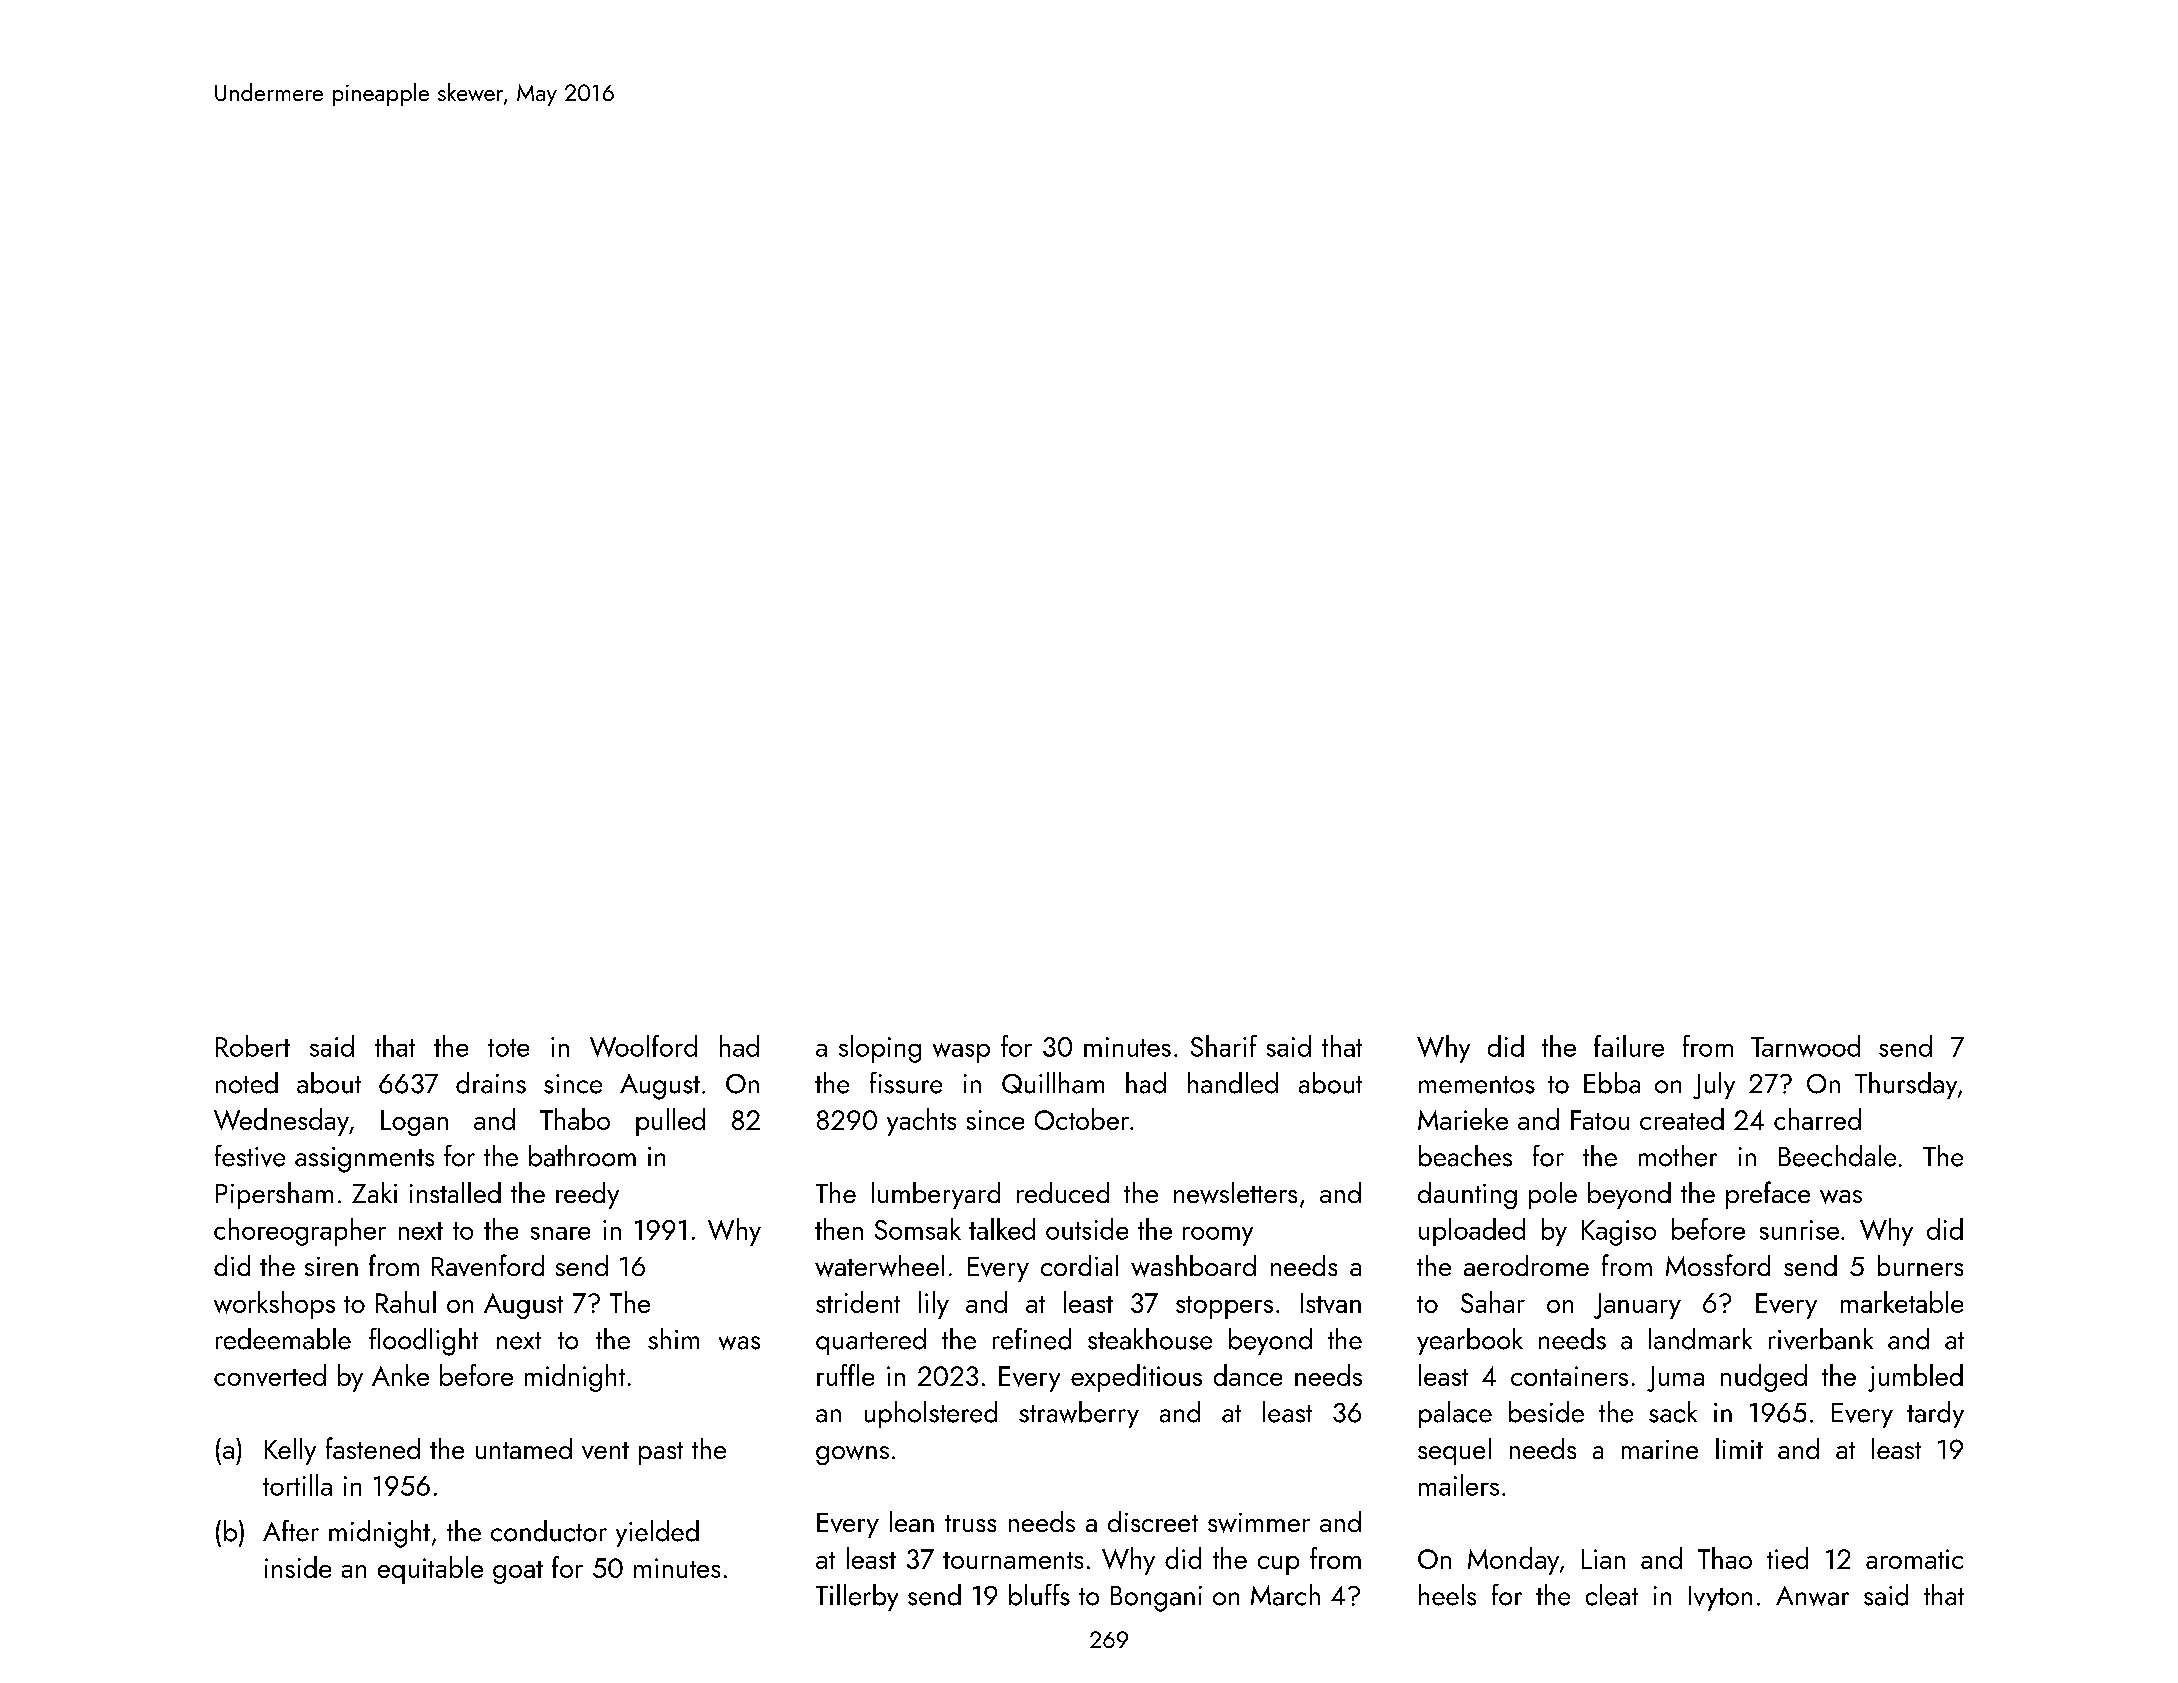  What do you see at coordinates (298, 1567) in the image?
I see `inside` at bounding box center [298, 1567].
